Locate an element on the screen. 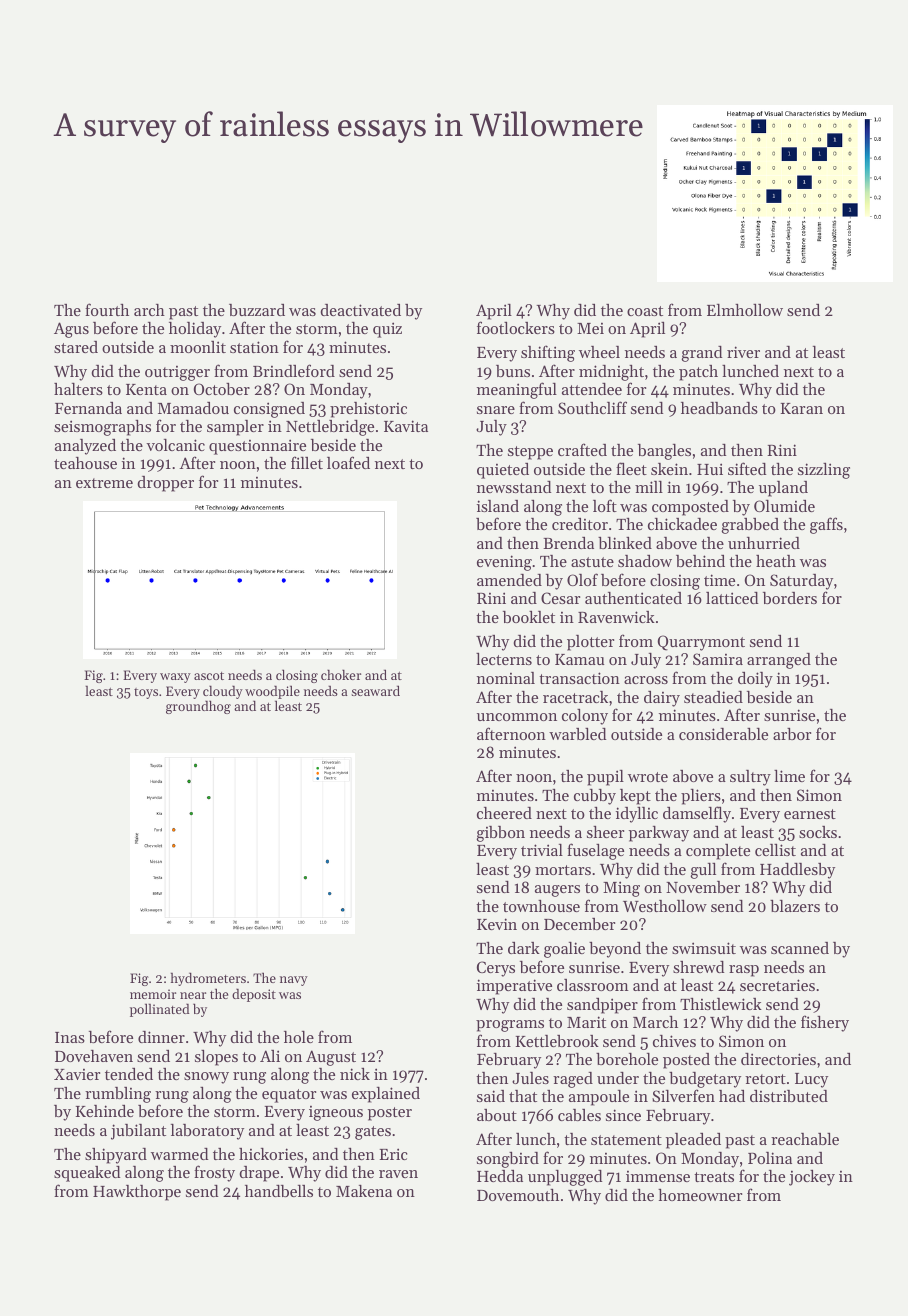 This screenshot has height=1316, width=908. gates is located at coordinates (373, 1133).
